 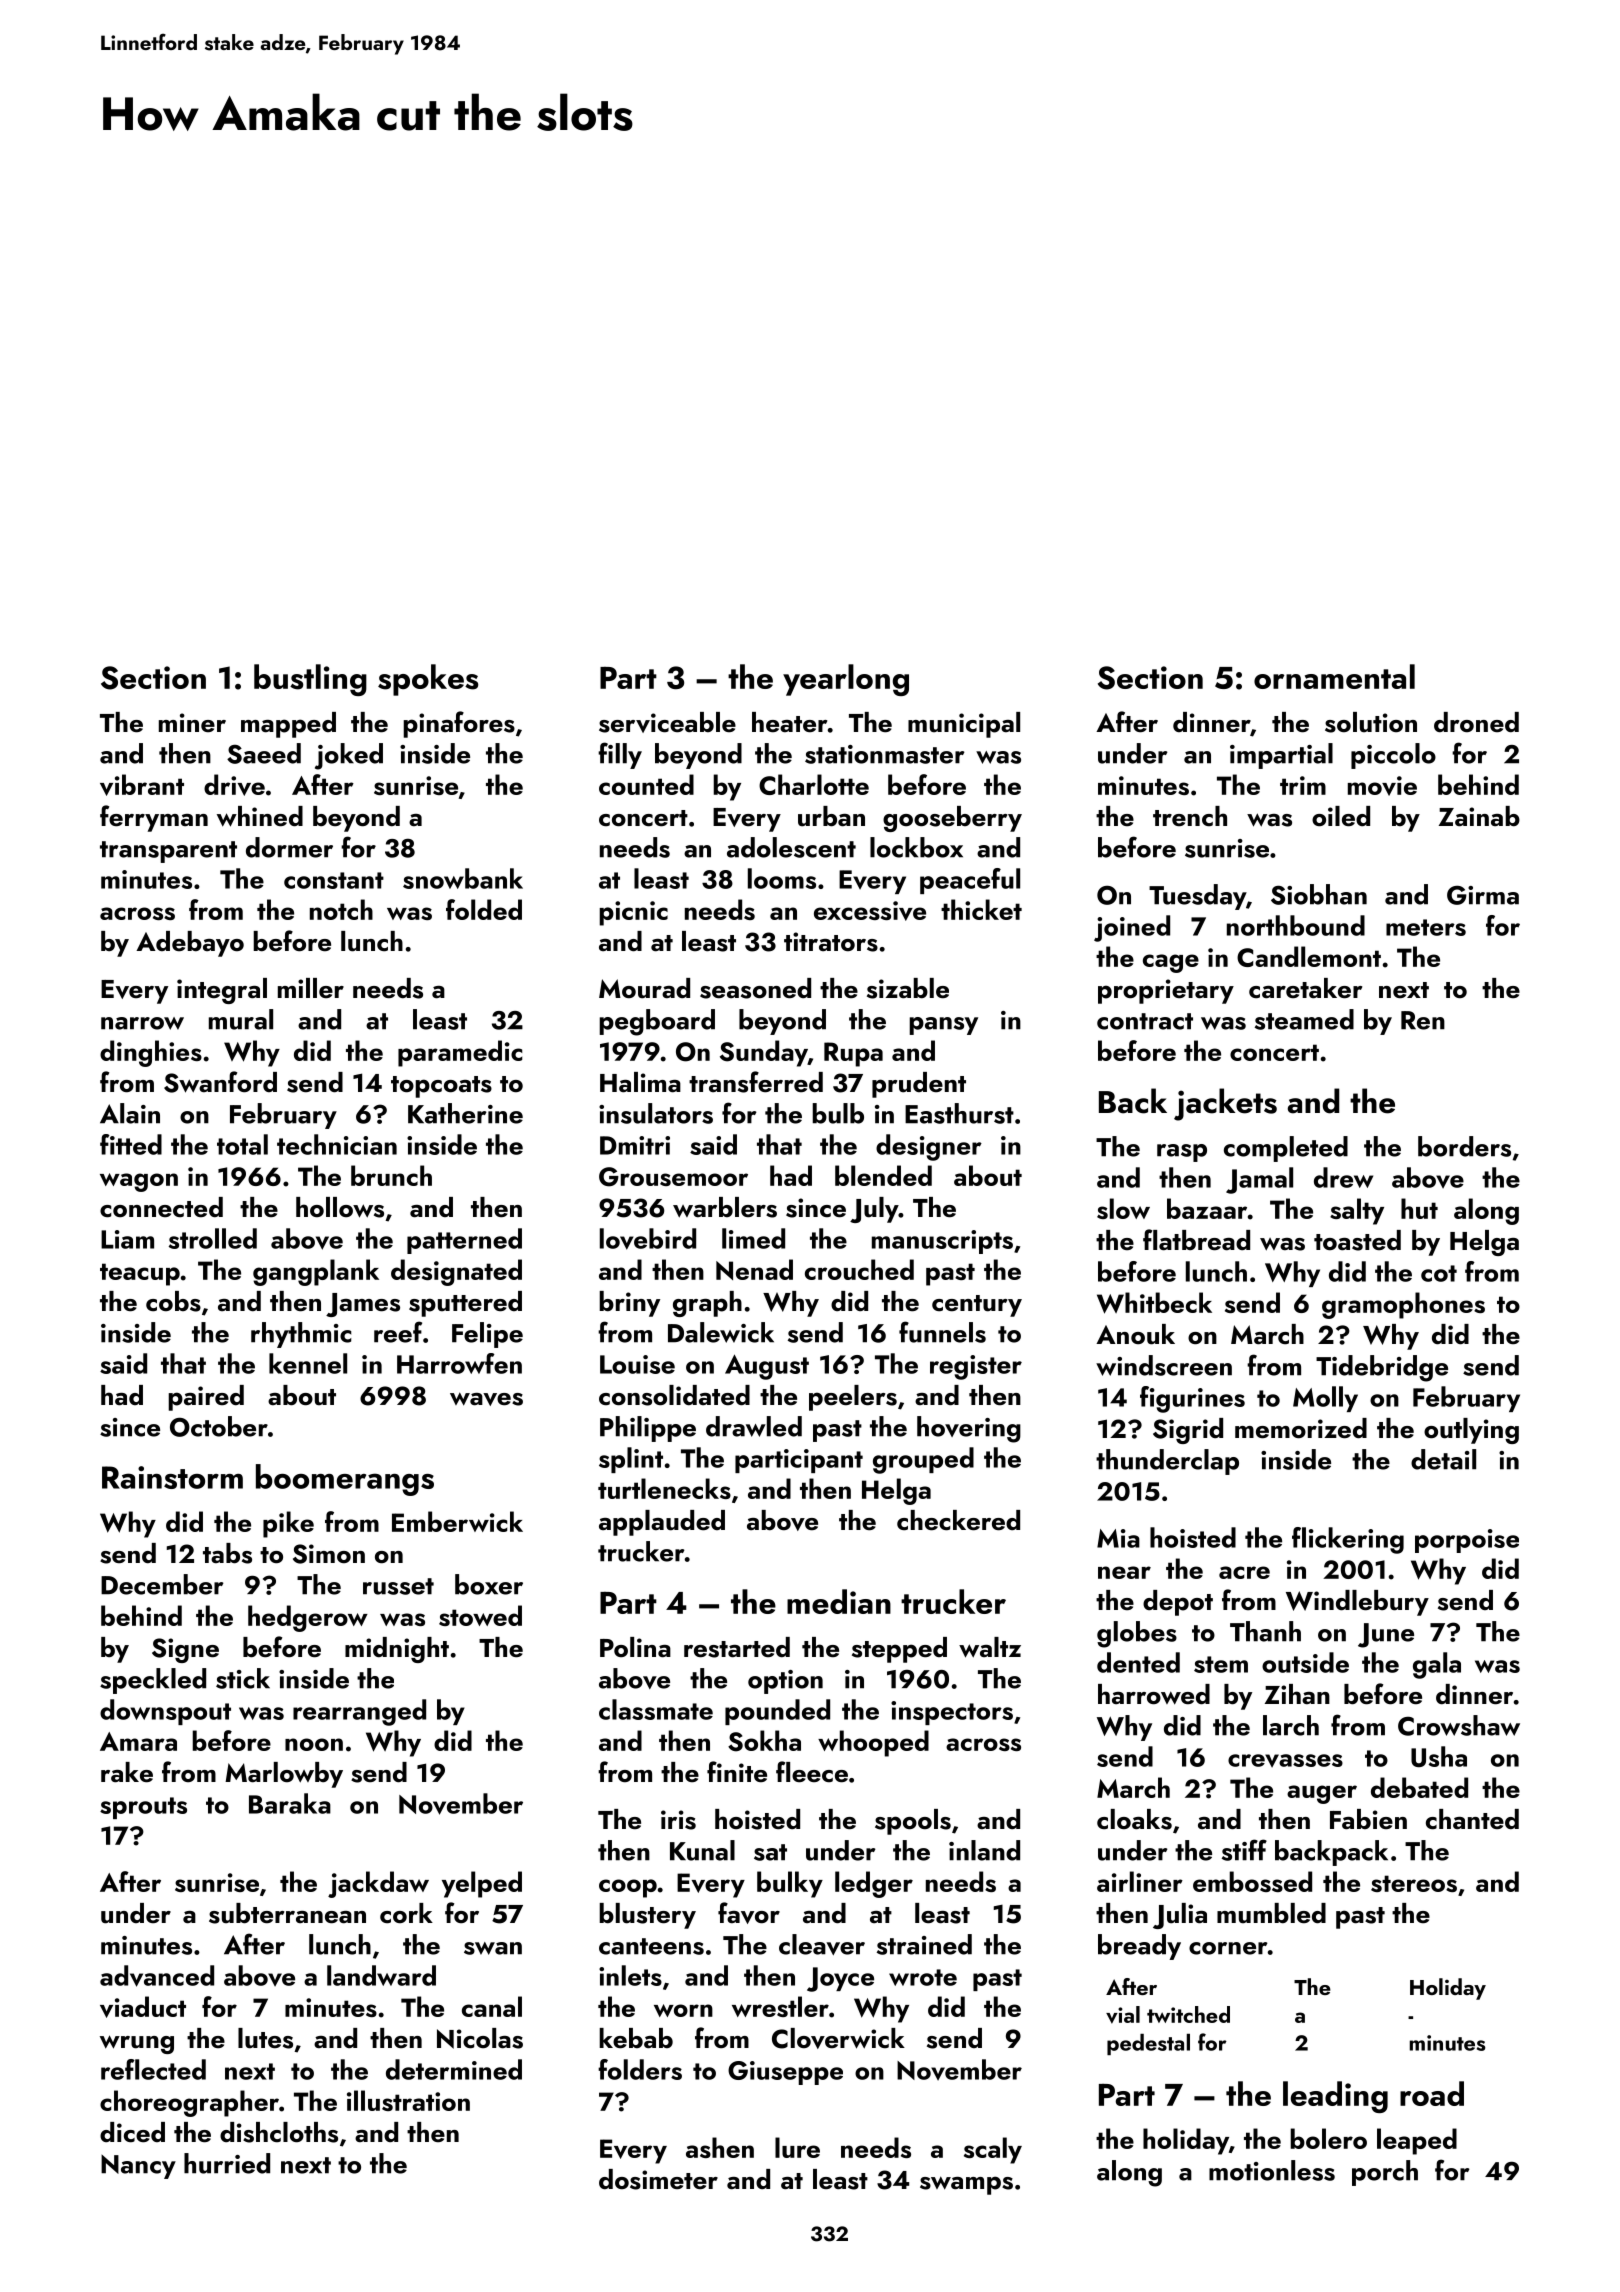 What do you see at coordinates (1439, 1756) in the screenshot?
I see `Usha` at bounding box center [1439, 1756].
